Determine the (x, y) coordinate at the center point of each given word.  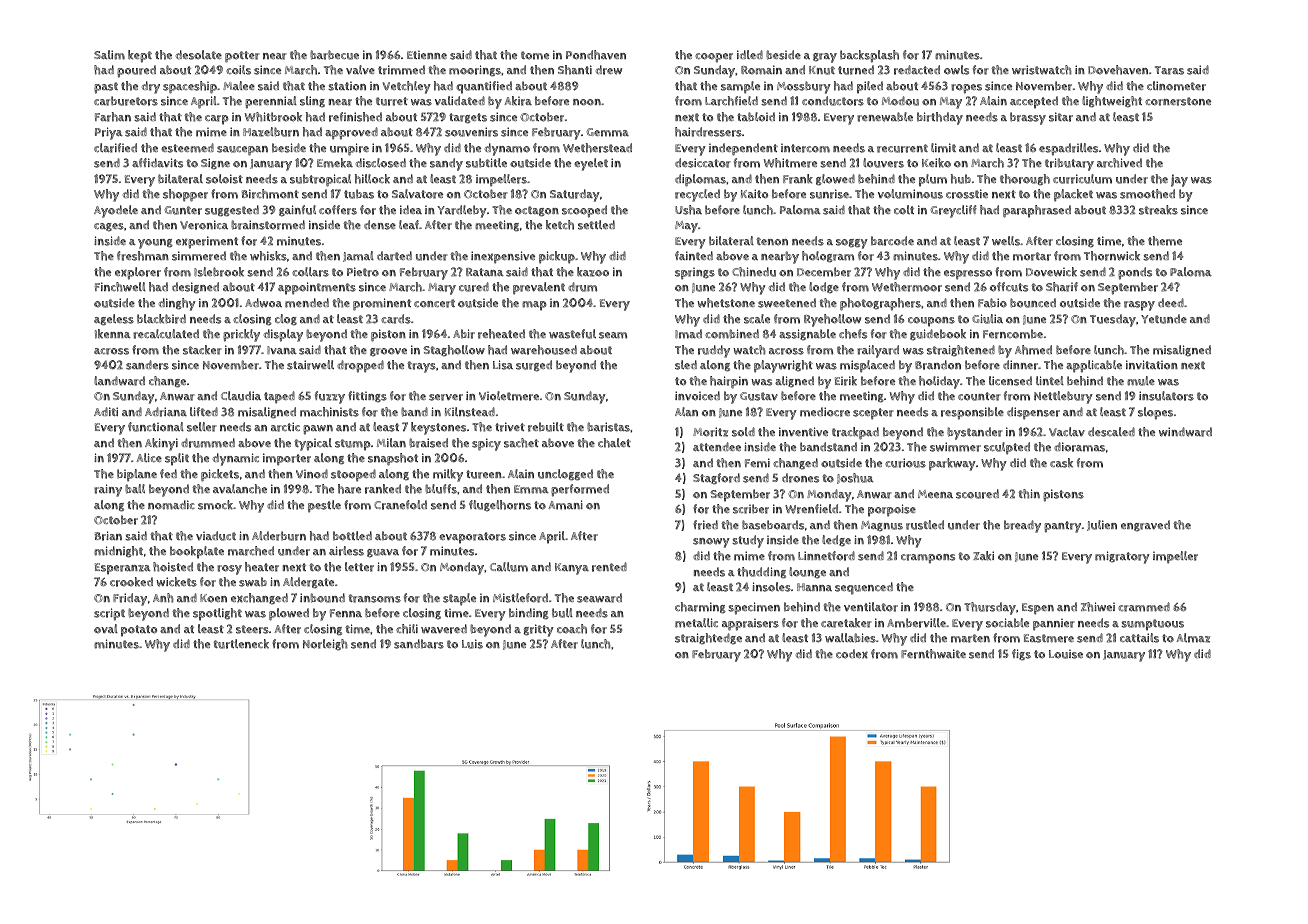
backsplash (869, 56)
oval (106, 629)
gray (825, 58)
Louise (1066, 654)
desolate (199, 55)
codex (852, 654)
